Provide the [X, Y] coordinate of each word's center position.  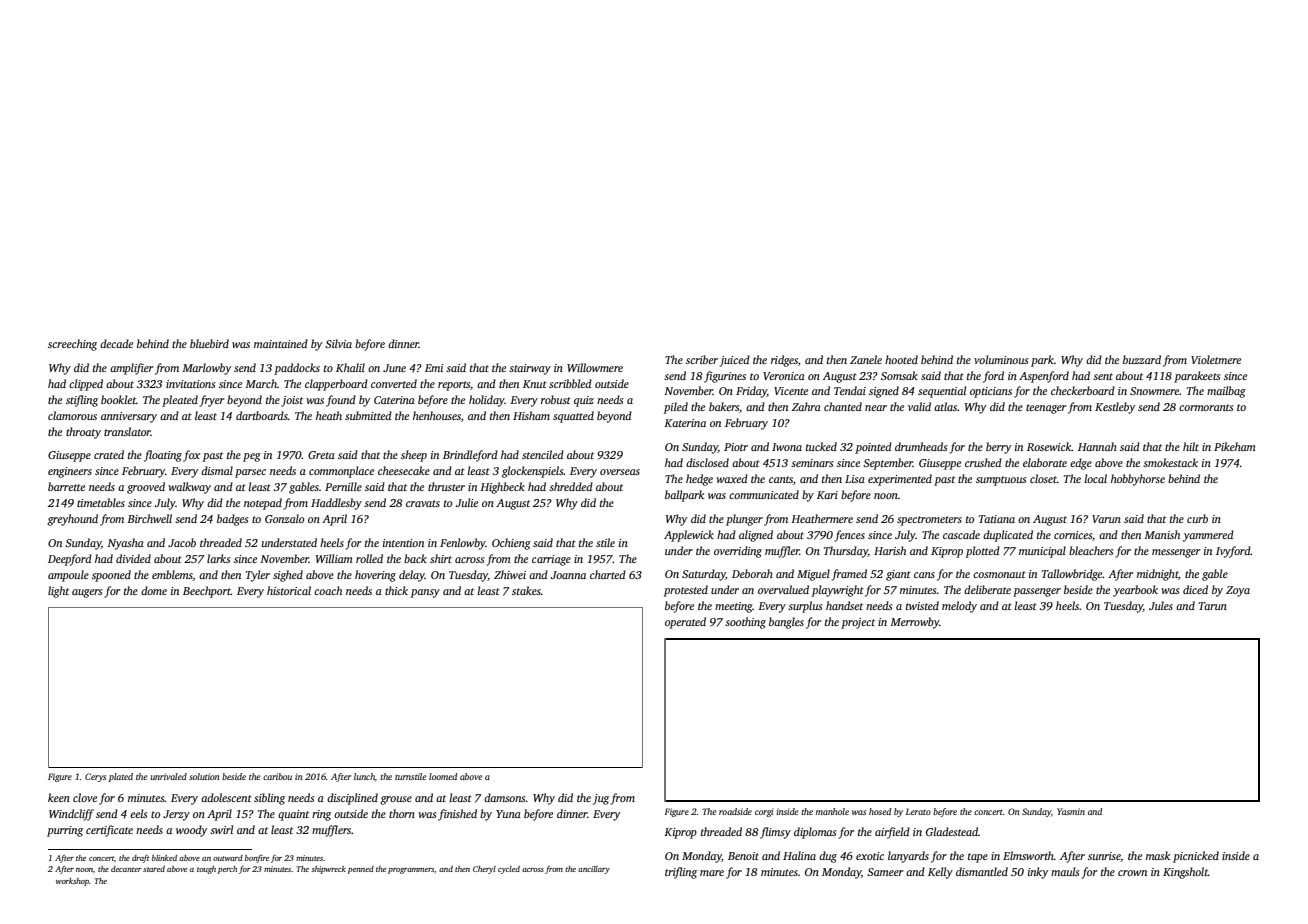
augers [87, 593]
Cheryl [484, 870]
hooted [901, 359]
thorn [402, 813]
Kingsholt [1185, 873]
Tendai [850, 390]
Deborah [752, 573]
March [261, 383]
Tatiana [997, 519]
